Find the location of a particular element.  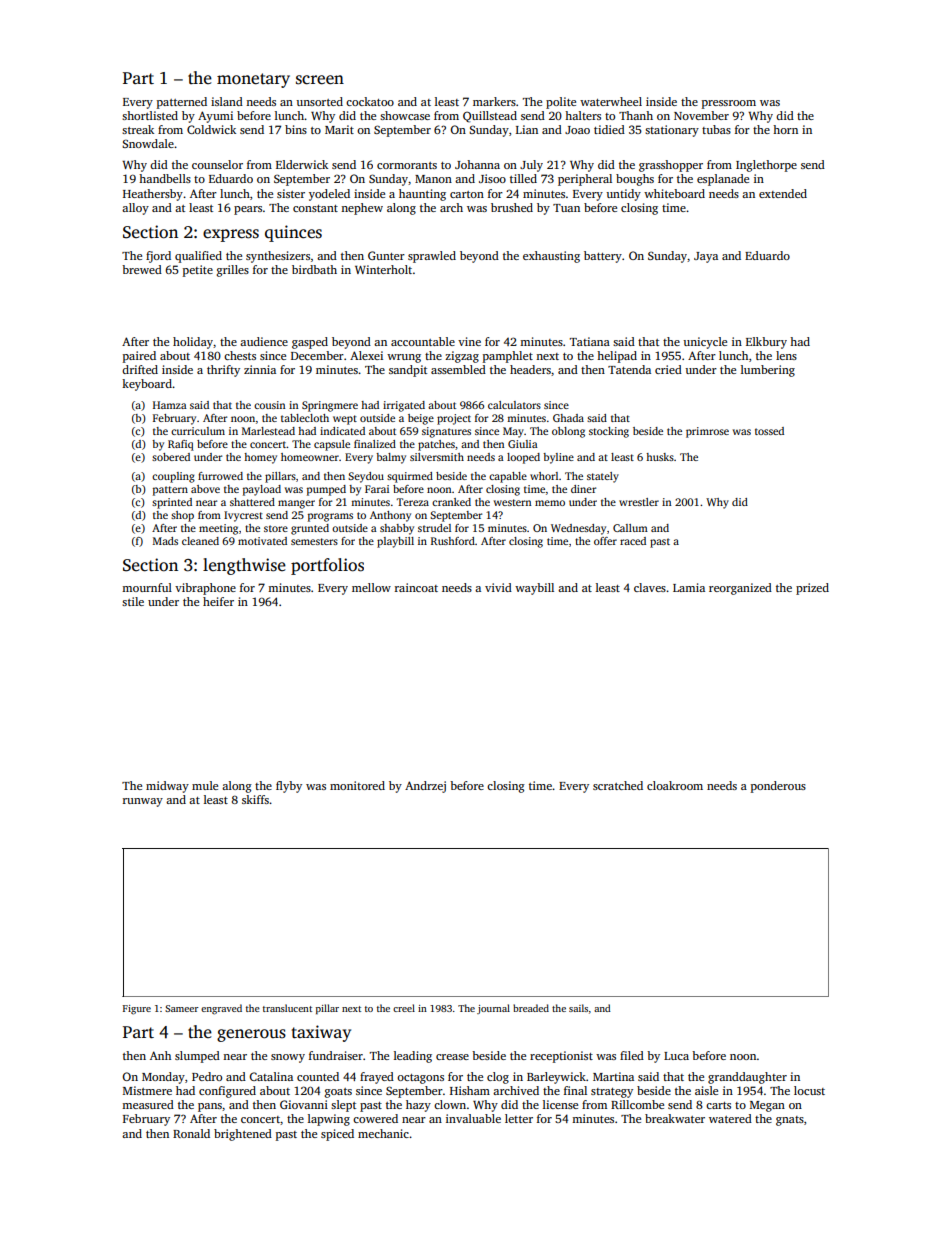

extended is located at coordinates (783, 193).
